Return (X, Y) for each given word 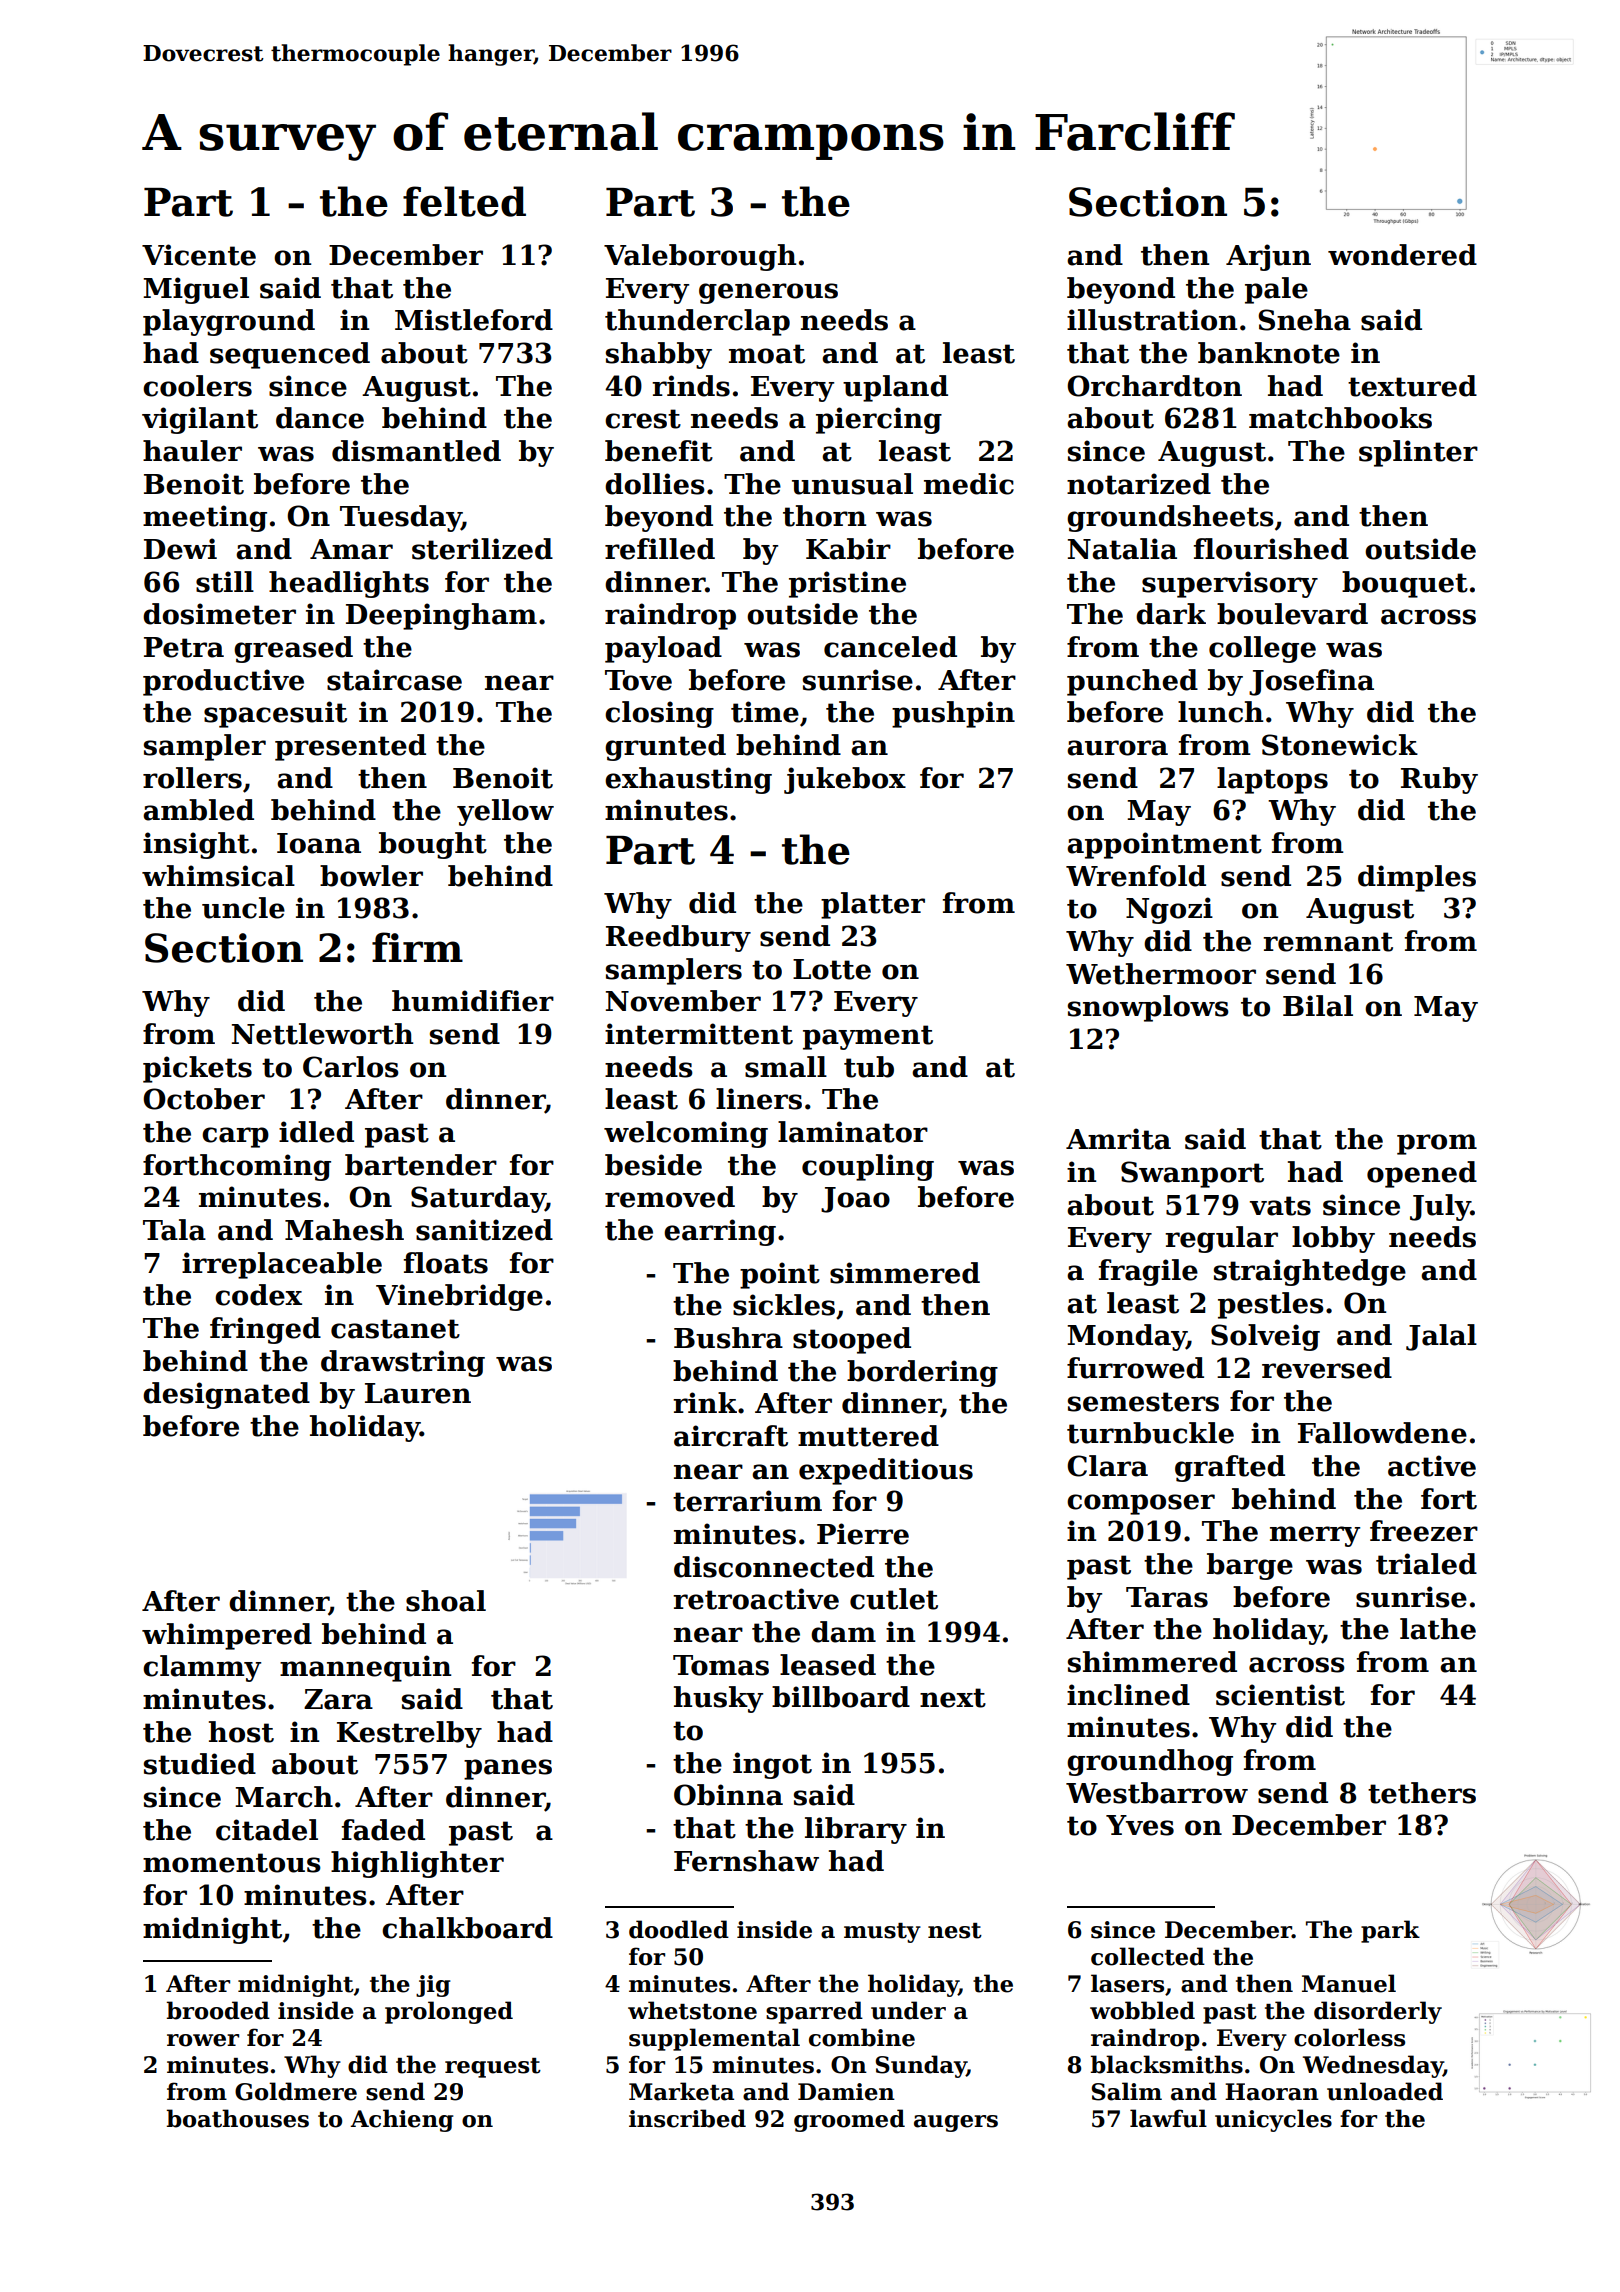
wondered (1402, 255)
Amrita (1118, 1139)
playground (229, 322)
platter (873, 905)
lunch (1220, 712)
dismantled (416, 451)
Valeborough (700, 257)
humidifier (473, 1001)
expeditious (886, 1471)
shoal (446, 1601)
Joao (855, 1200)
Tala (174, 1230)
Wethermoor (1161, 974)
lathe (1438, 1629)
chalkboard (467, 1928)
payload (663, 649)
